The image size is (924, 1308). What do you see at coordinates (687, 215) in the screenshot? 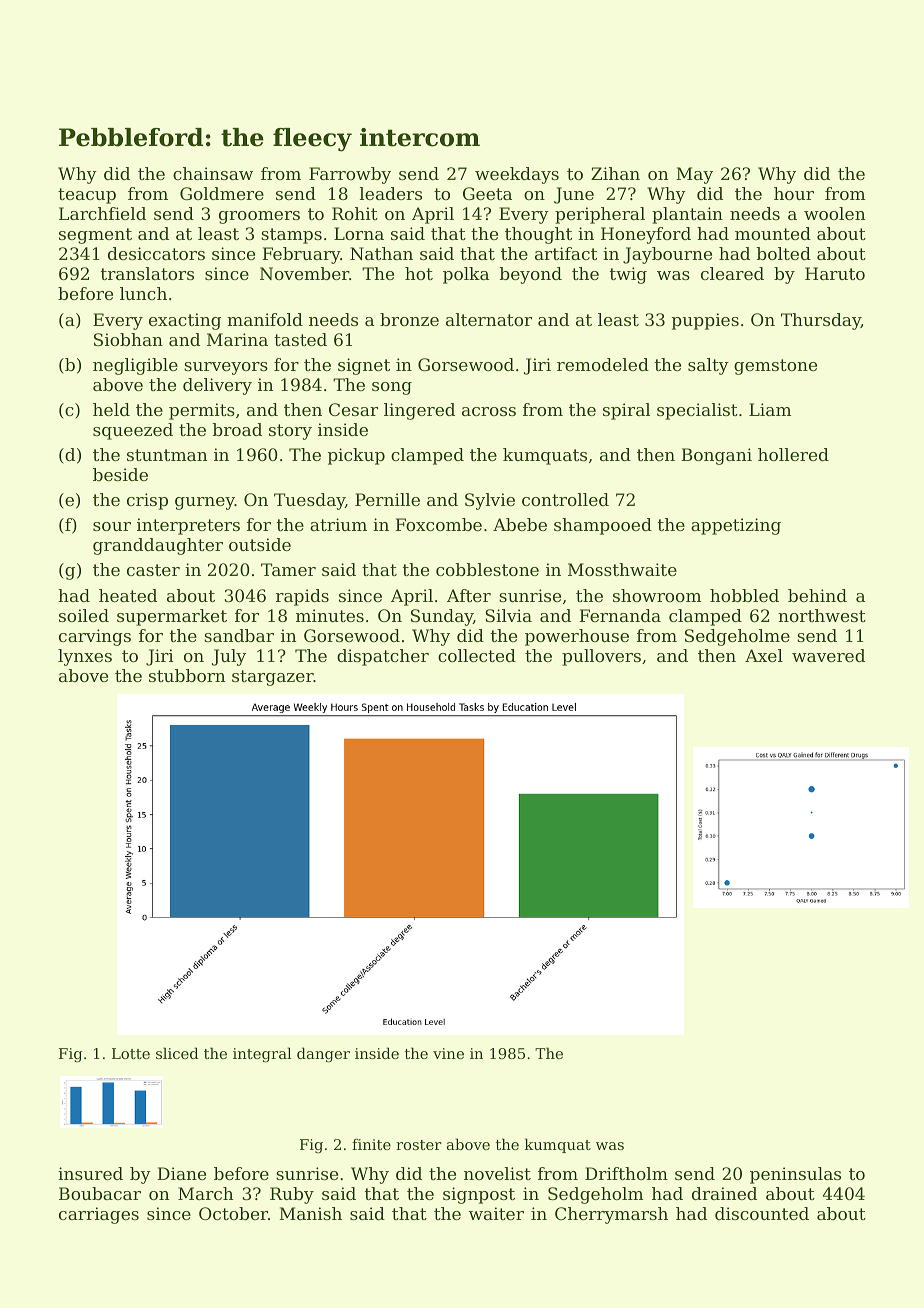
I see `plantain` at bounding box center [687, 215].
